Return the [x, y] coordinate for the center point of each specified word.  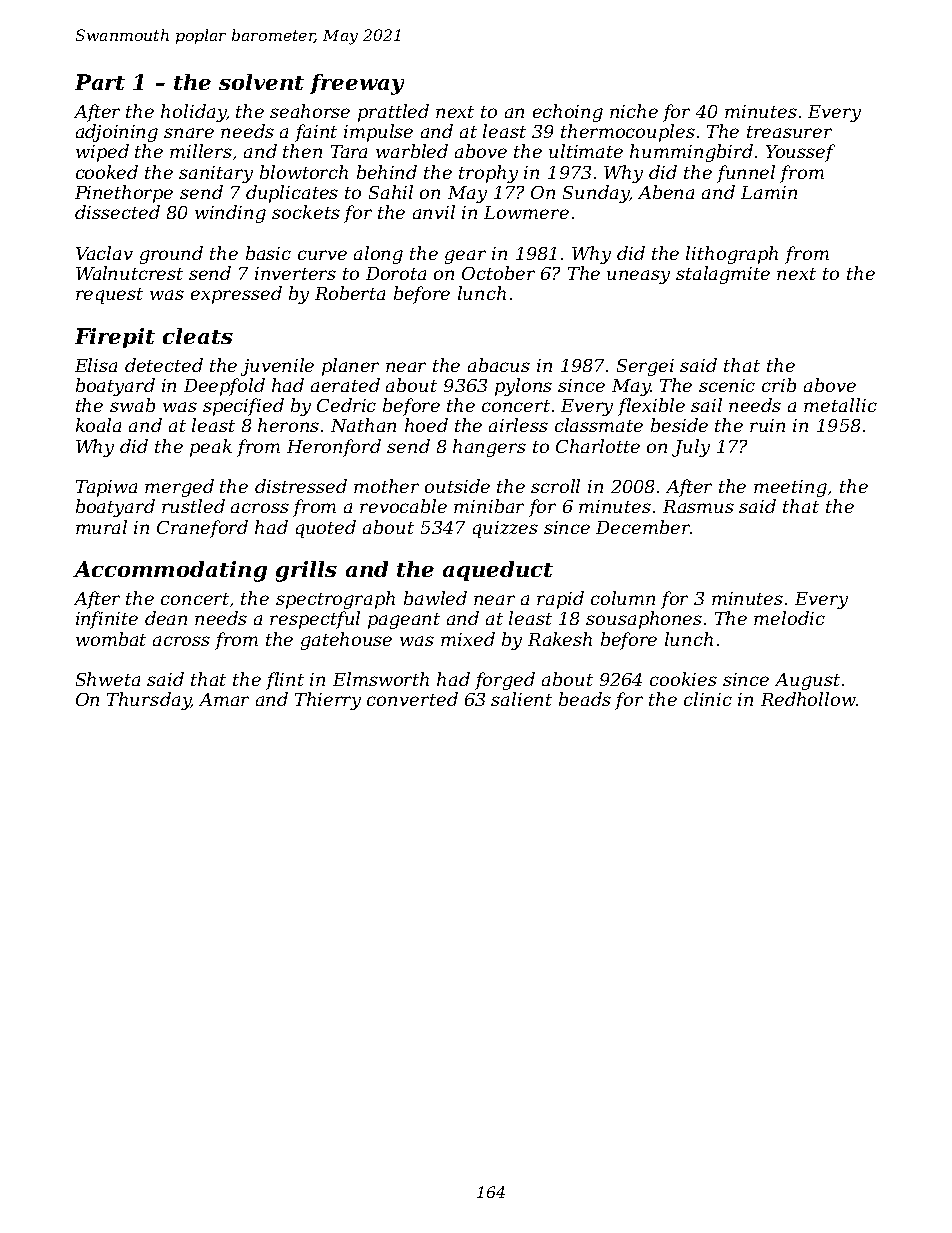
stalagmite [723, 275]
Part [100, 82]
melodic [789, 618]
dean [166, 618]
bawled [435, 598]
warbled [412, 151]
